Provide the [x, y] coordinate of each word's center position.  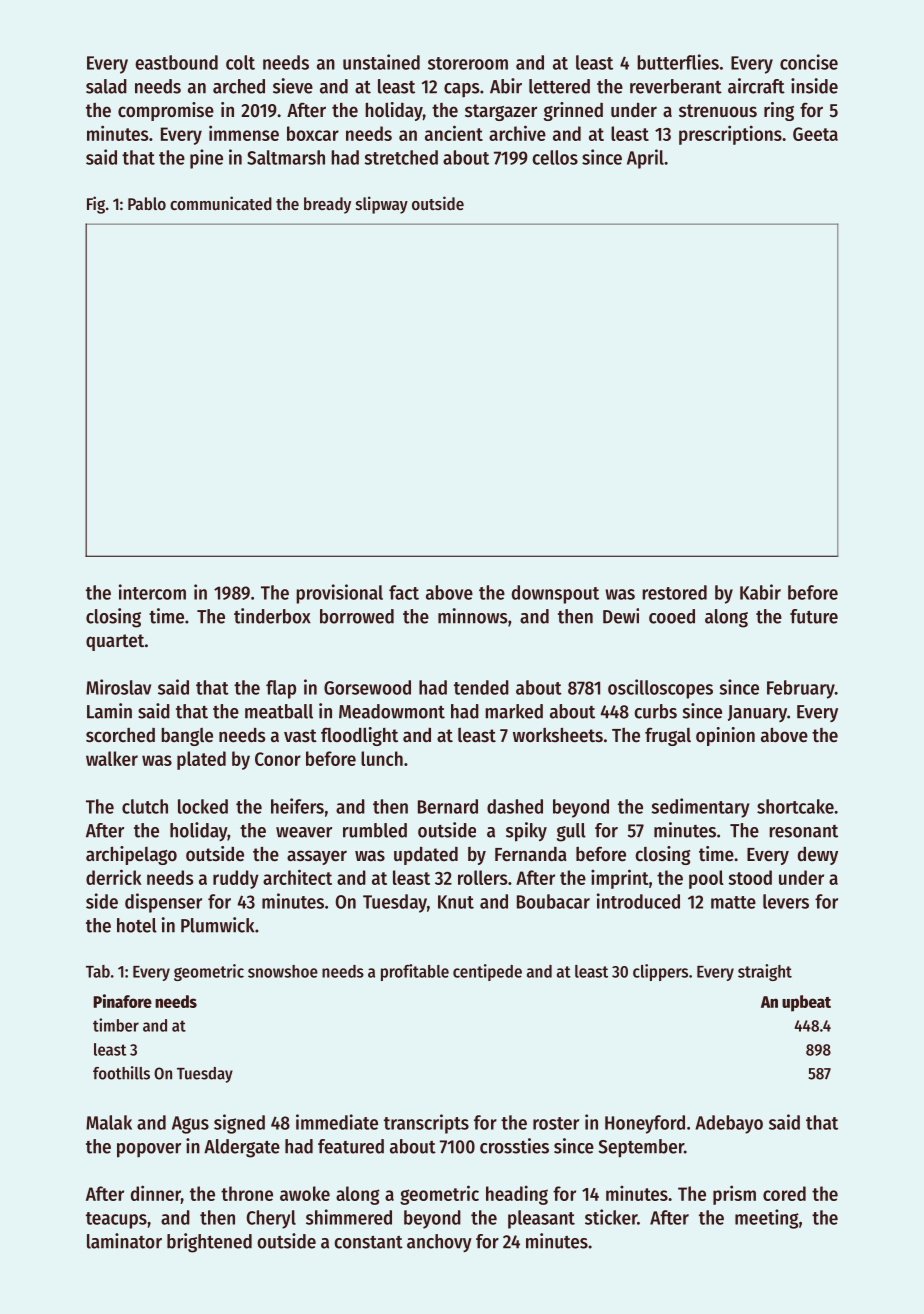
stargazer [501, 112]
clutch [145, 806]
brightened [209, 1243]
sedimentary [700, 808]
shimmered [349, 1217]
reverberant [676, 86]
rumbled [375, 830]
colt [240, 62]
